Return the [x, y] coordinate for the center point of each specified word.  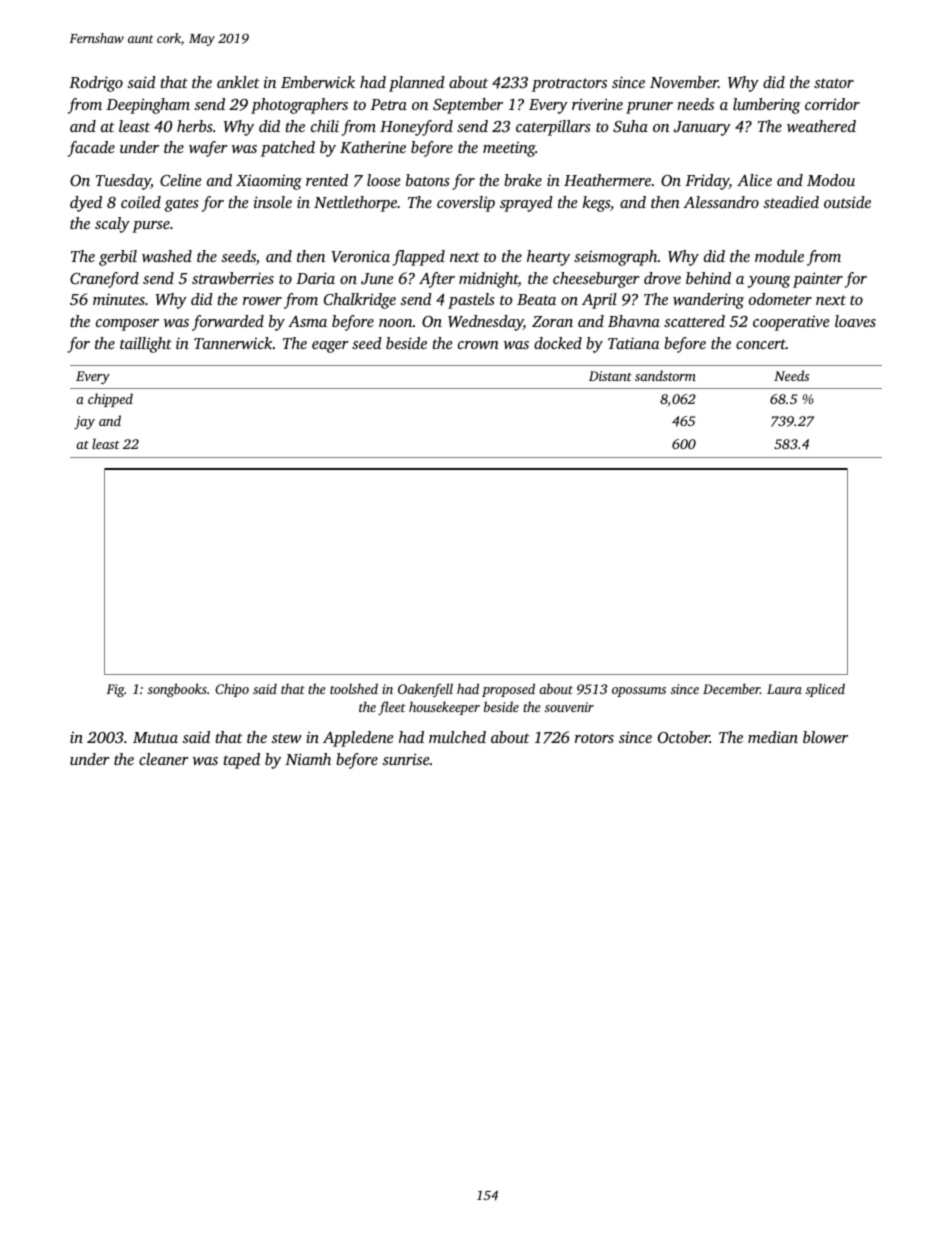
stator [834, 83]
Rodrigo [96, 84]
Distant [610, 376]
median [773, 737]
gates [181, 205]
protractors [569, 85]
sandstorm [665, 375]
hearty [548, 258]
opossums [639, 692]
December [731, 688]
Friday [707, 182]
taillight [146, 345]
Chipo [232, 690]
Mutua [155, 737]
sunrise [405, 759]
